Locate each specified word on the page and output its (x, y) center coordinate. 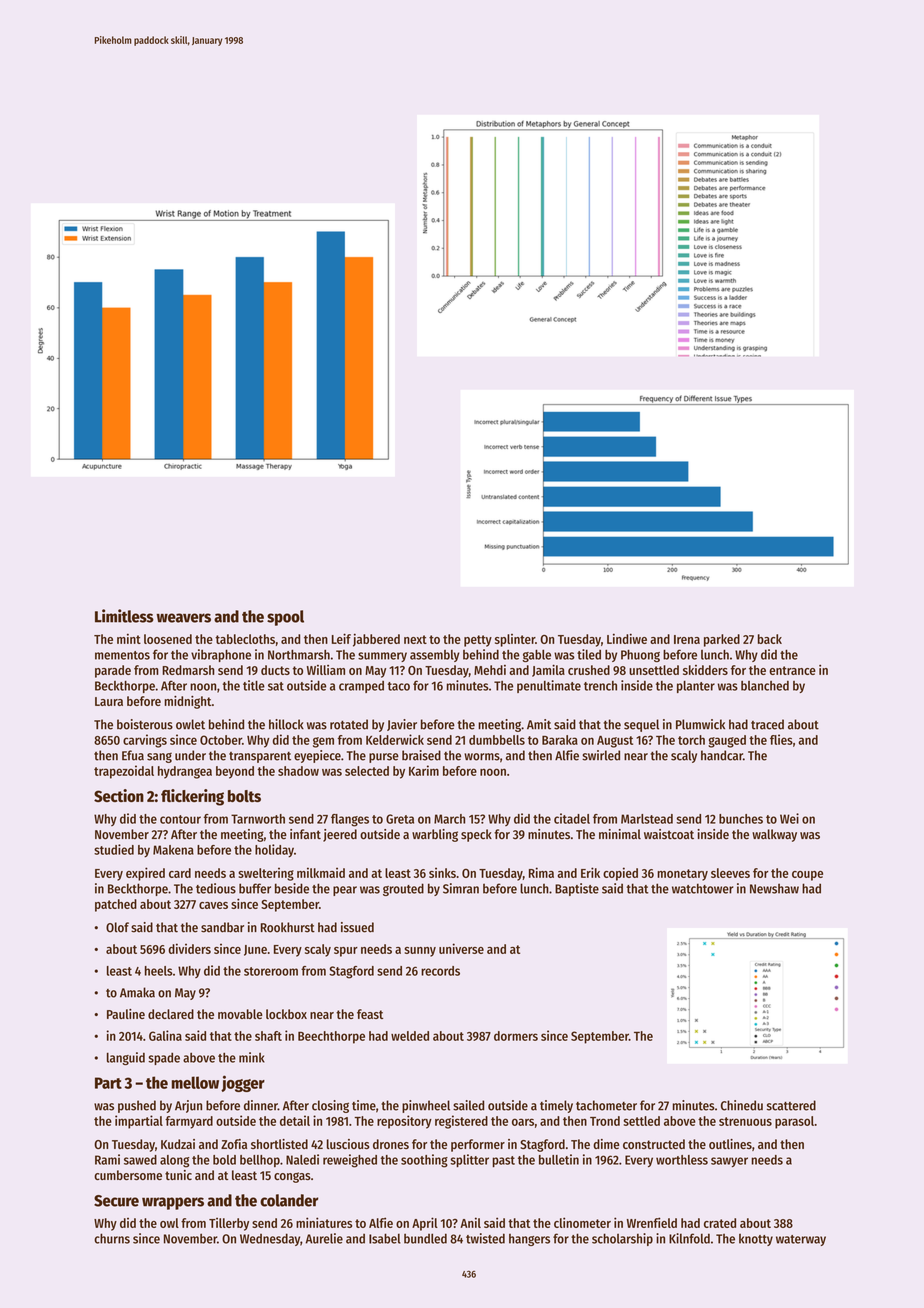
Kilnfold (689, 1238)
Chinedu (742, 1105)
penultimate (549, 686)
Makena (173, 850)
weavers (183, 618)
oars (523, 1122)
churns (112, 1238)
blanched (765, 686)
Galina (165, 1035)
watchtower (702, 888)
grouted (403, 889)
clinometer (582, 1222)
